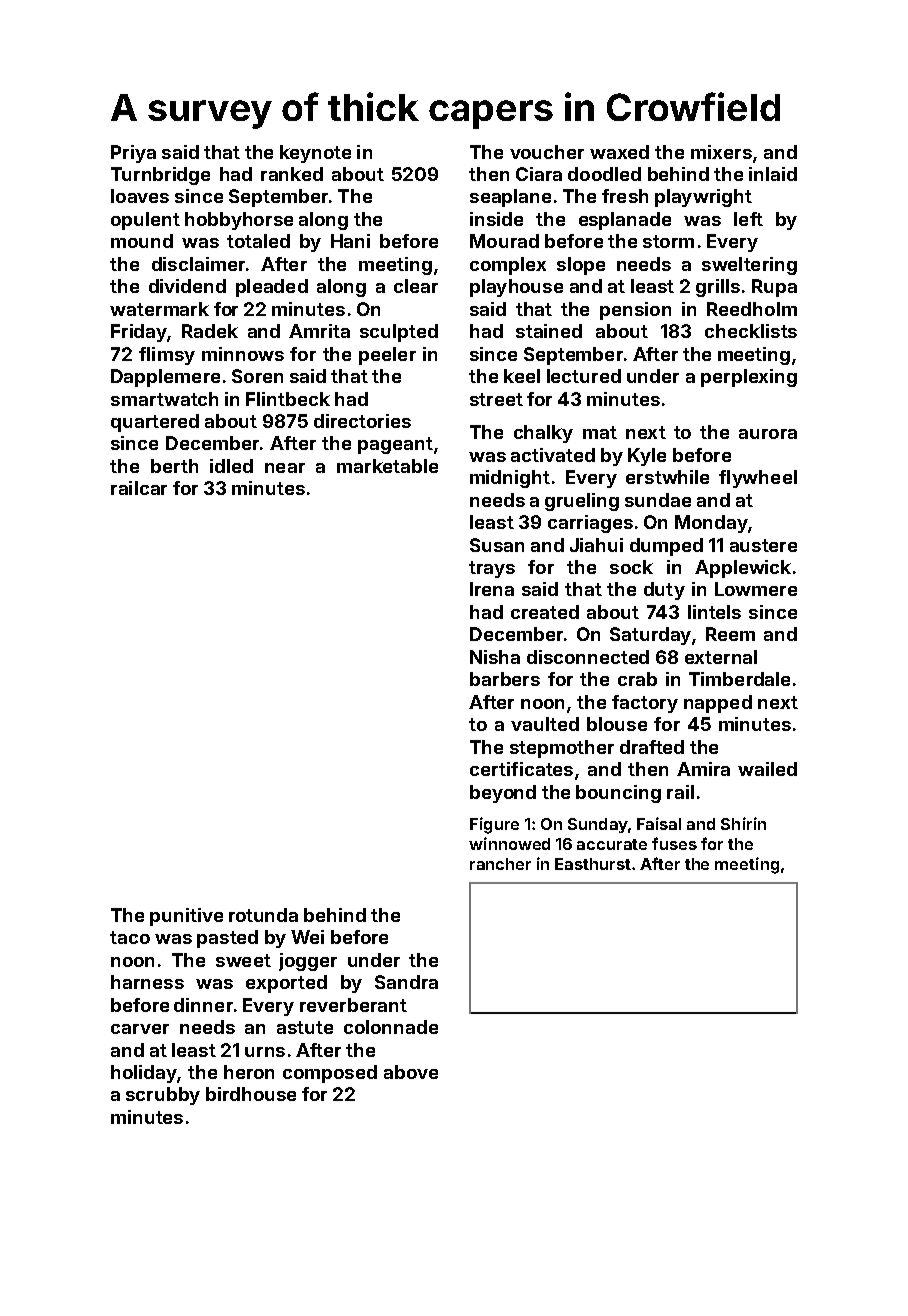 Image resolution: width=908 pixels, height=1316 pixels. What do you see at coordinates (505, 679) in the document?
I see `barbers` at bounding box center [505, 679].
